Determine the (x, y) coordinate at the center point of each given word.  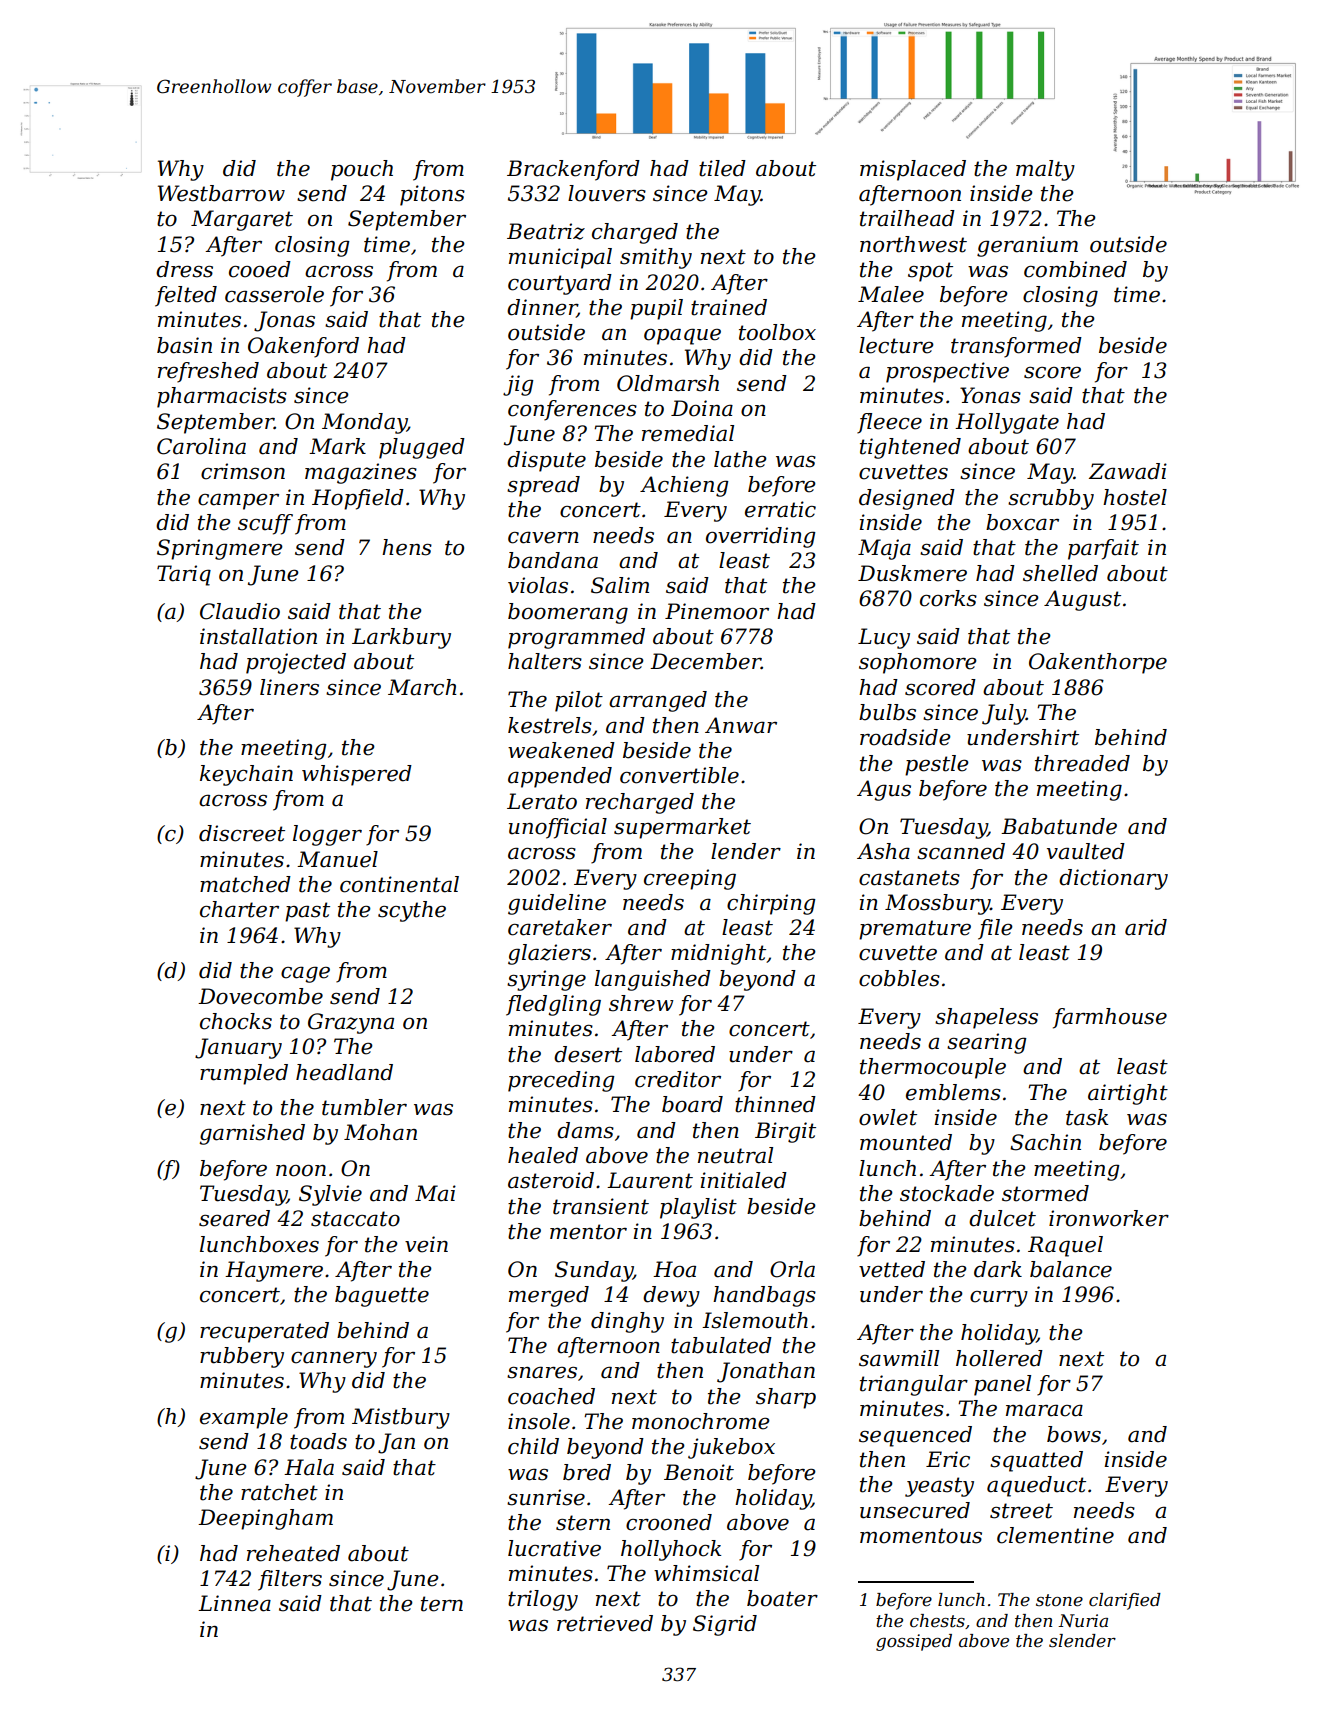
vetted (892, 1269)
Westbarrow (221, 193)
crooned (669, 1522)
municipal (560, 258)
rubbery (242, 1357)
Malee (891, 294)
